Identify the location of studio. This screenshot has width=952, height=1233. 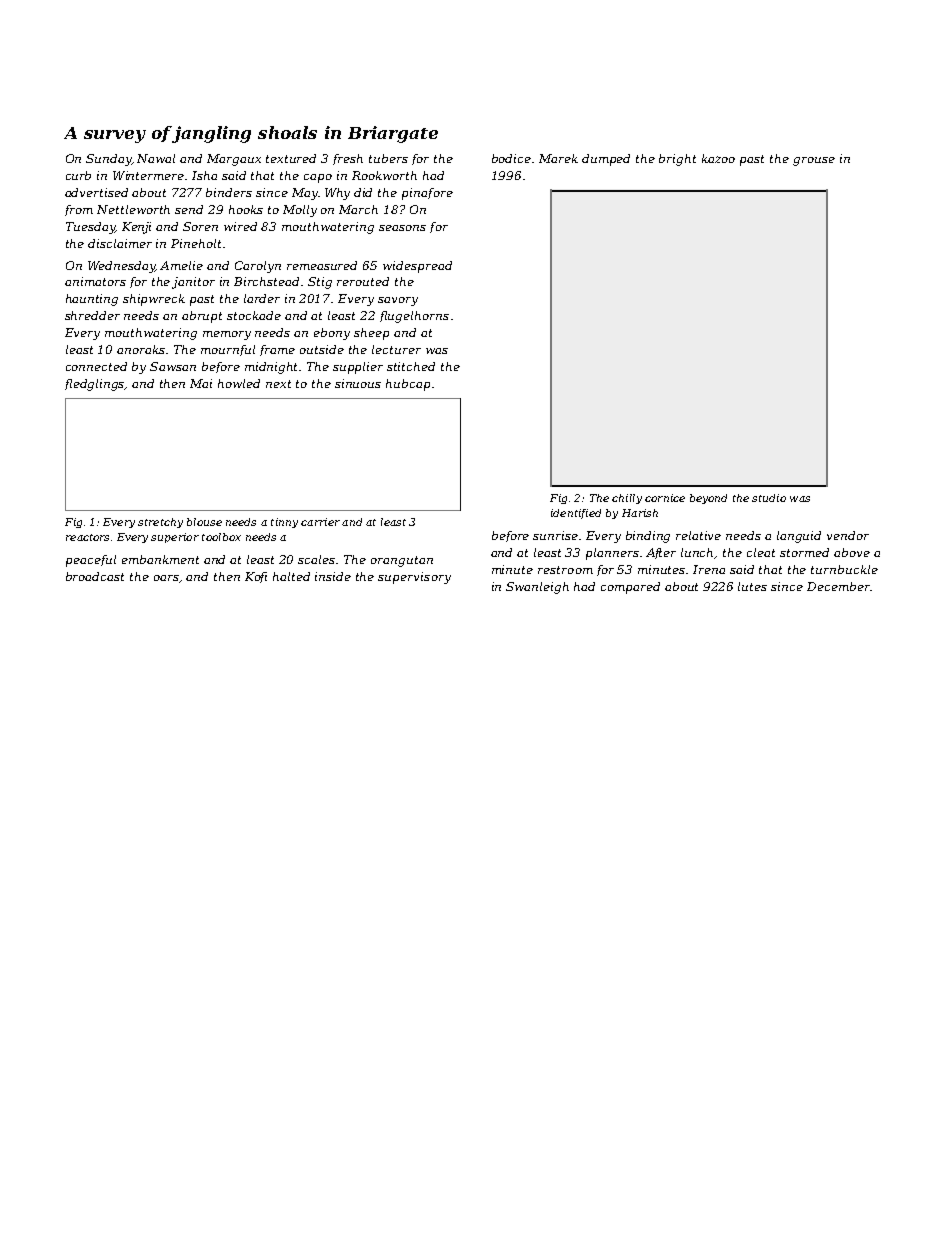
(769, 498).
